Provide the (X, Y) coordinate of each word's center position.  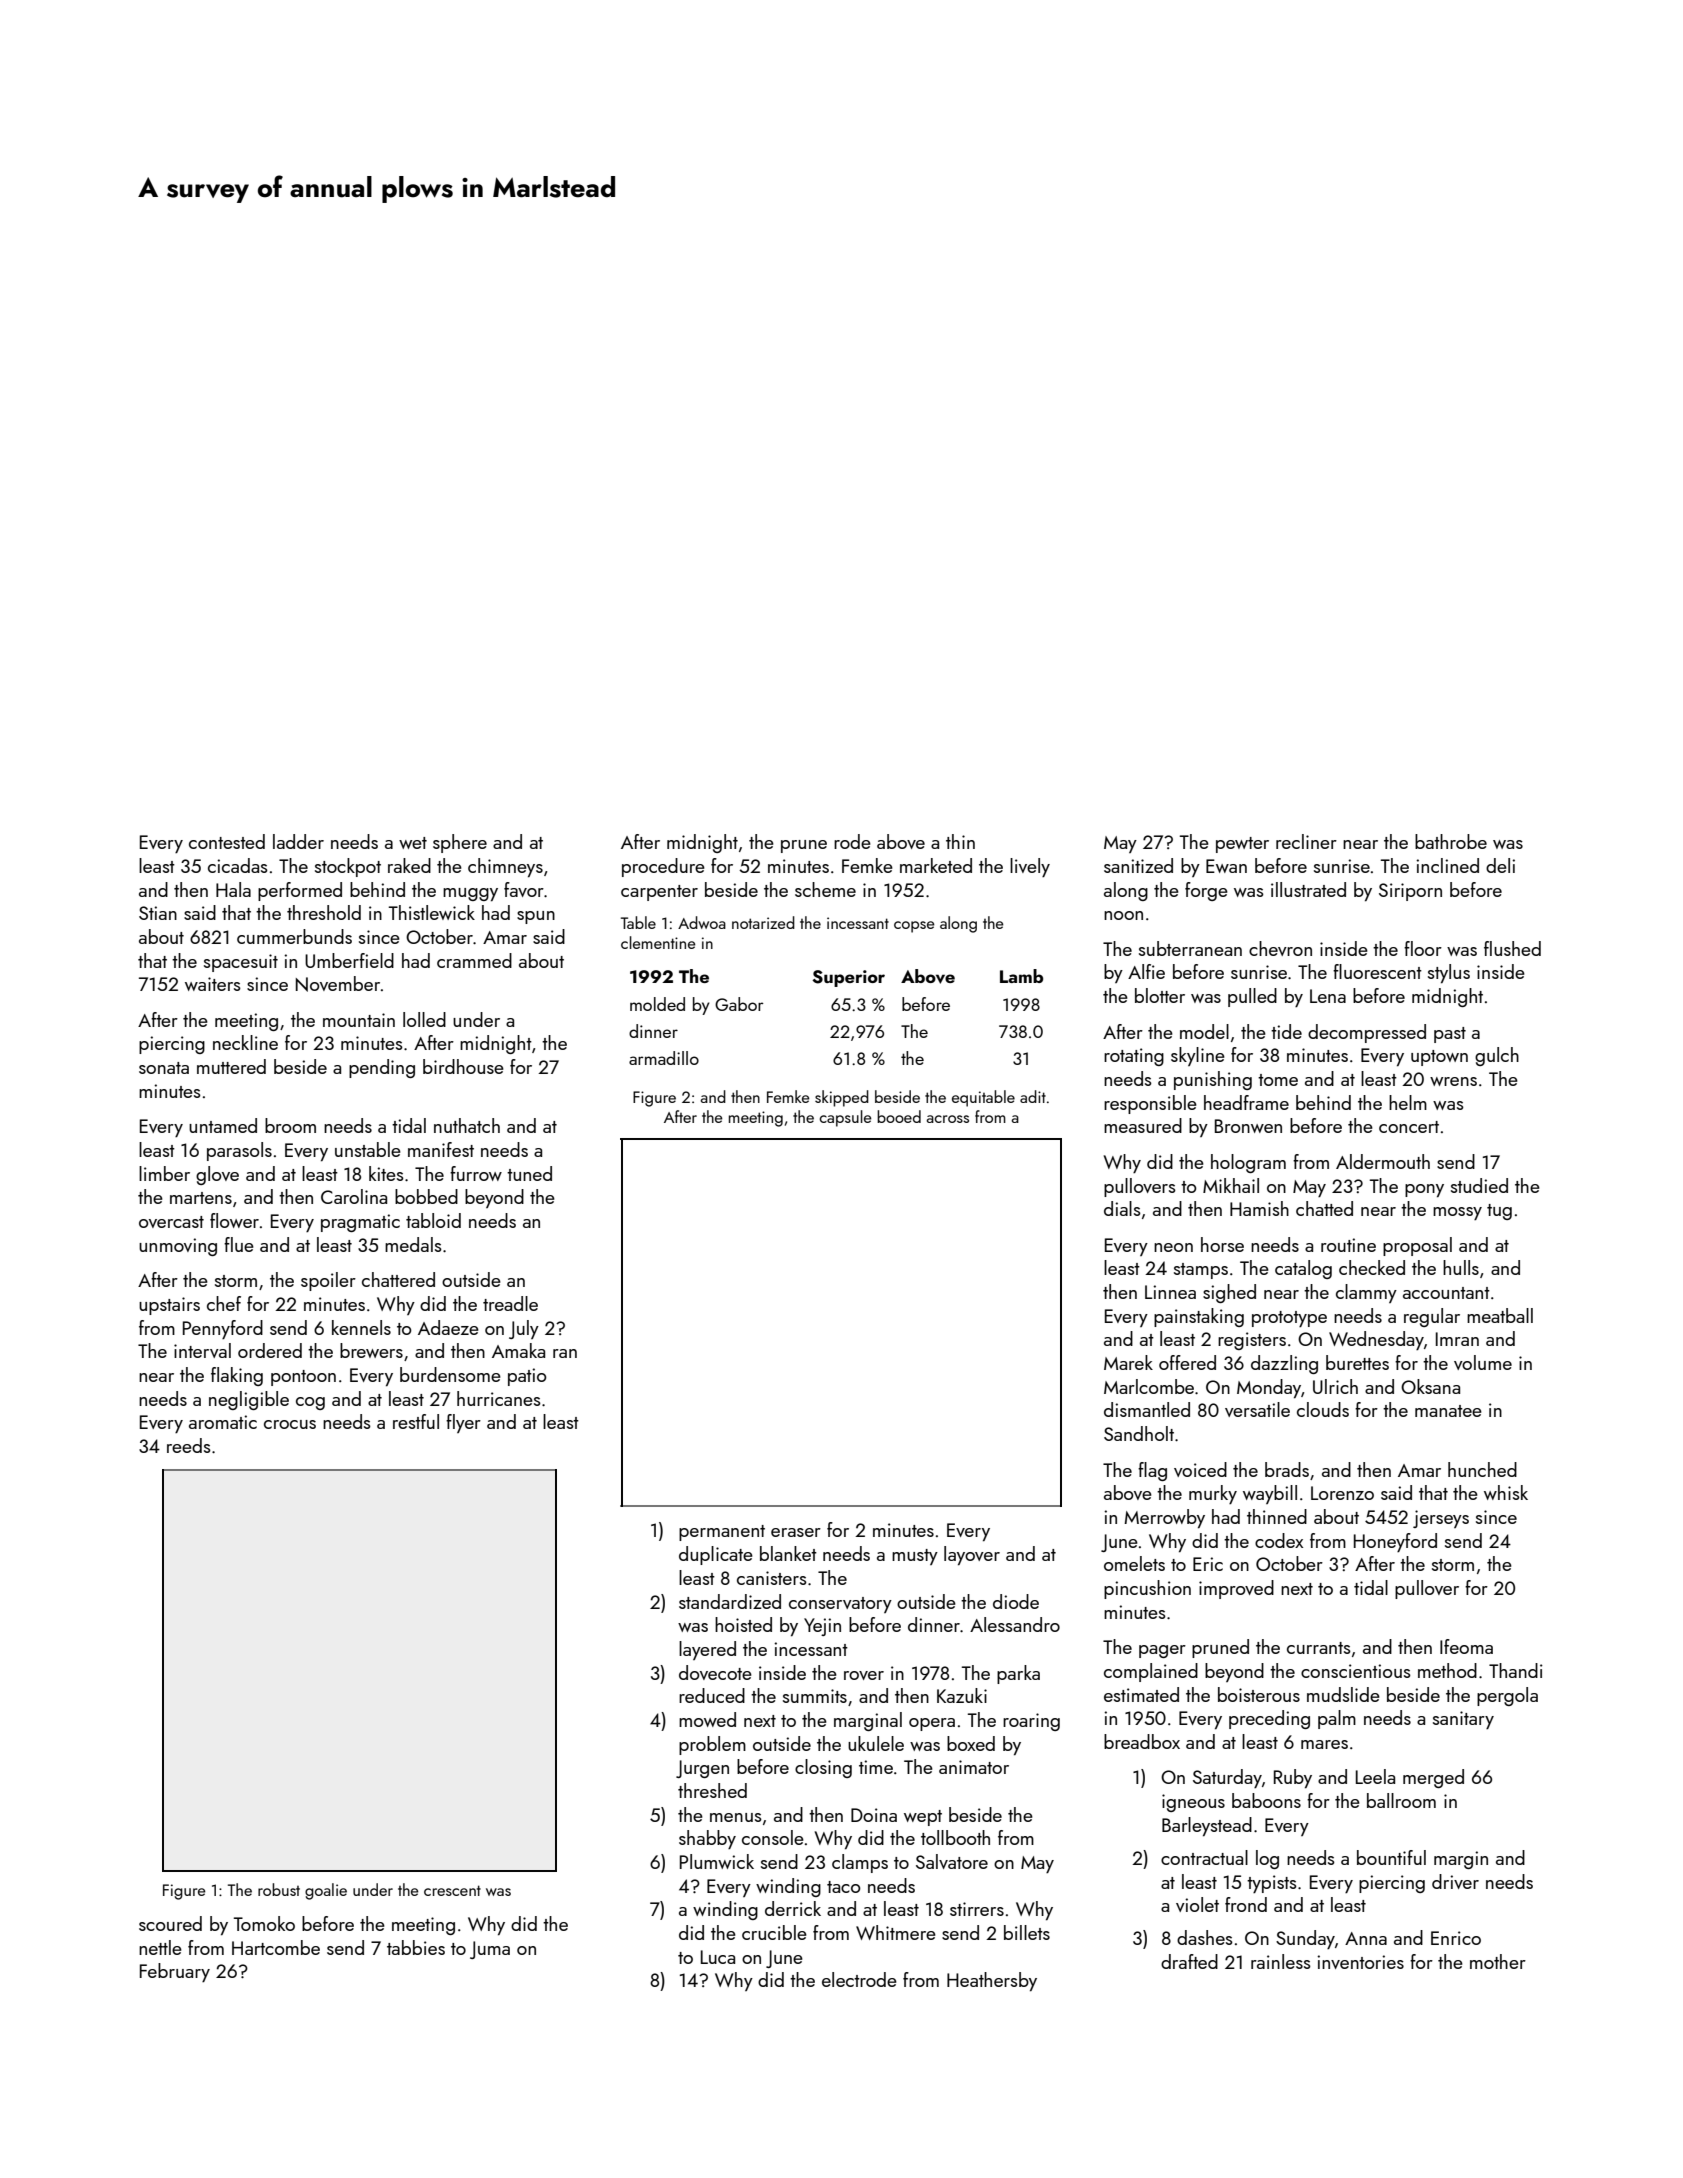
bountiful (1391, 1857)
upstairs (169, 1306)
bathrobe (1451, 841)
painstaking (1199, 1317)
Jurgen (702, 1769)
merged (1433, 1778)
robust (279, 1889)
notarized (763, 922)
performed (300, 891)
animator (974, 1767)
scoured (170, 1923)
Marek (1128, 1362)
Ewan (1226, 866)
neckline (245, 1042)
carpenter (659, 893)
